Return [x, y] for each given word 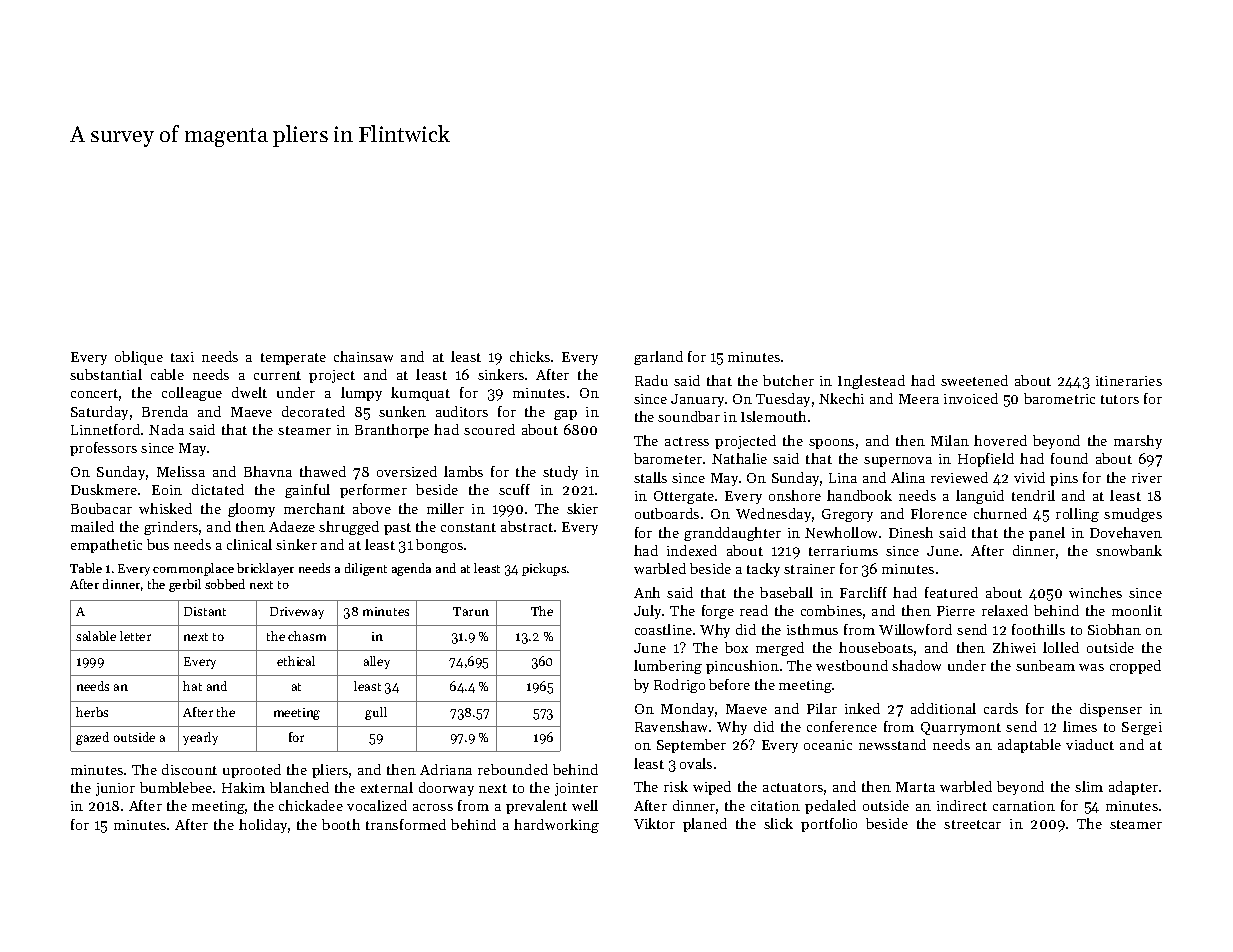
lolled [1061, 647]
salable [96, 636]
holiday [263, 826]
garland [658, 358]
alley [377, 662]
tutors [1120, 399]
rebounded [513, 769]
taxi [182, 357]
